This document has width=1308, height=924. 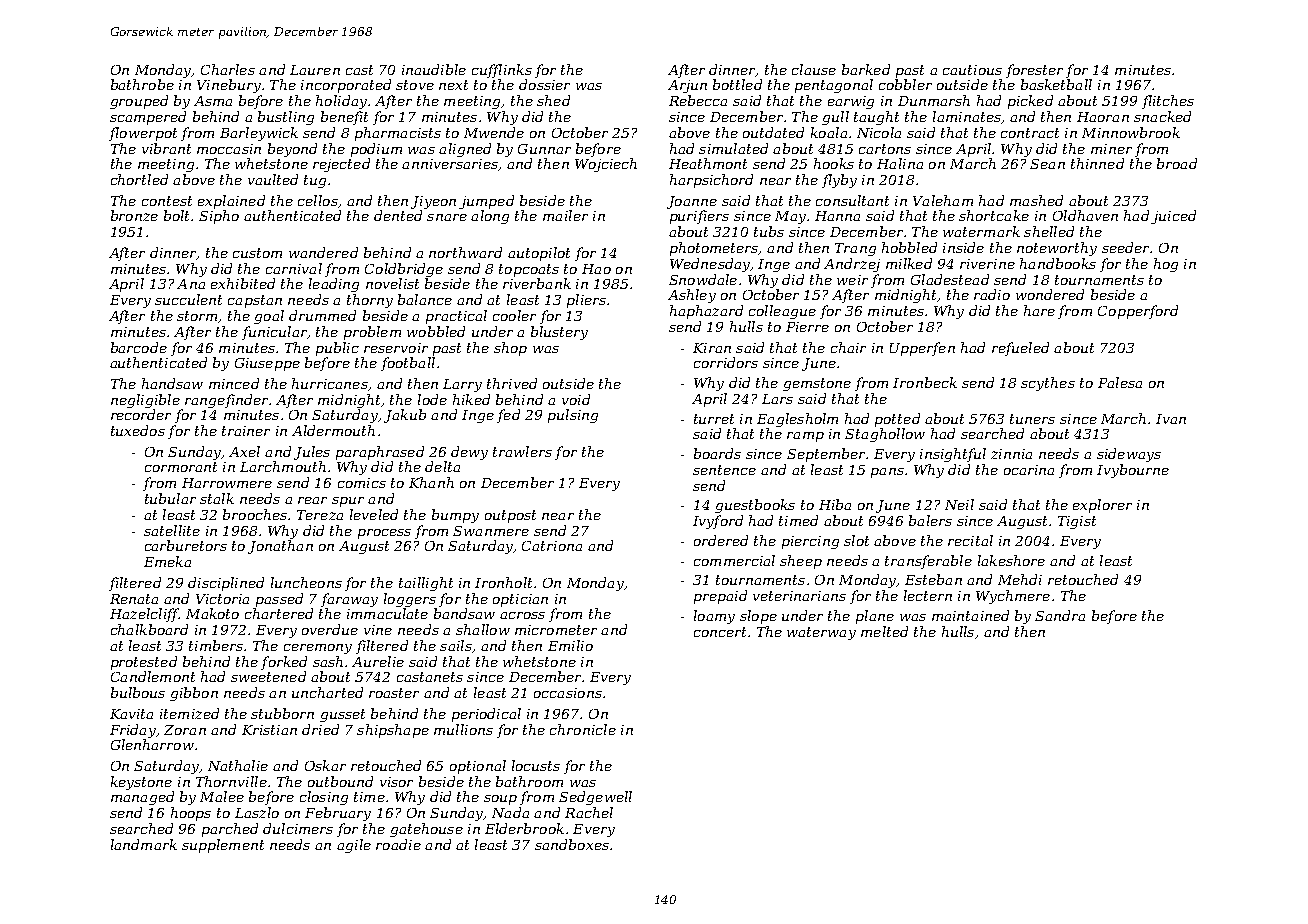 I want to click on Glenharrow, so click(x=152, y=744).
